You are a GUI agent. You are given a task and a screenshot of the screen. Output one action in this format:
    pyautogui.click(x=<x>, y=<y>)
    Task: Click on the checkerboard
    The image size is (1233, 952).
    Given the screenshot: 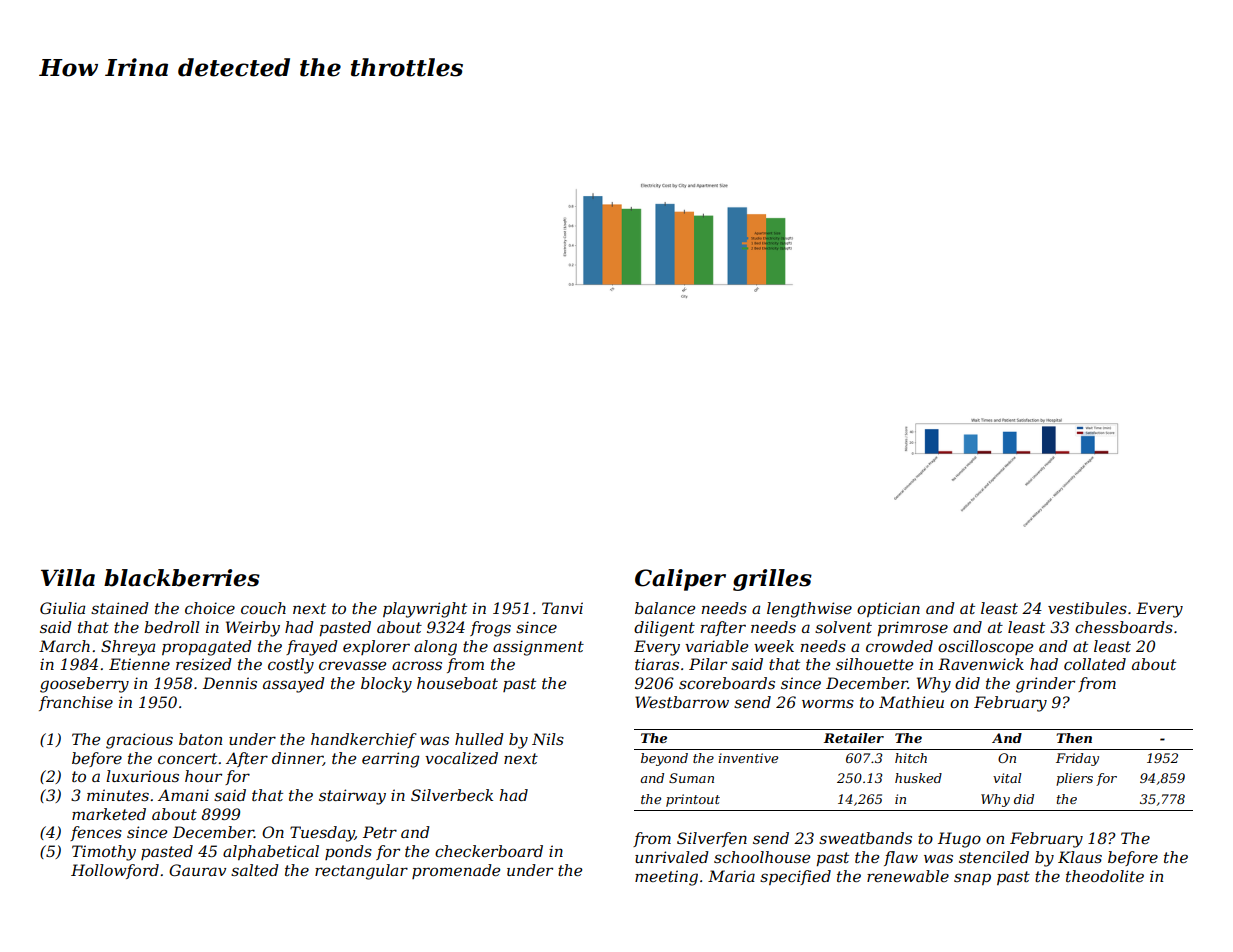 What is the action you would take?
    pyautogui.click(x=489, y=851)
